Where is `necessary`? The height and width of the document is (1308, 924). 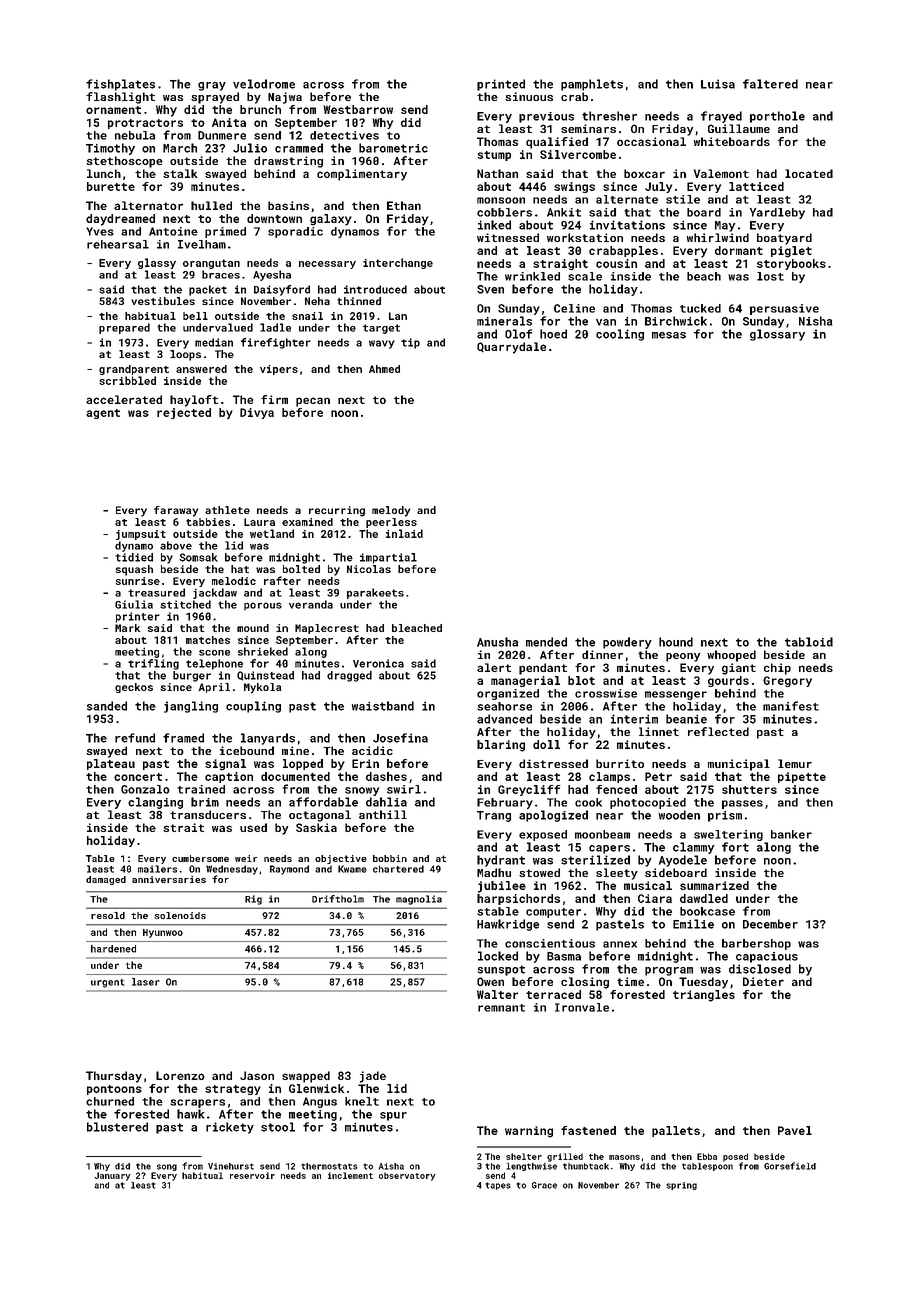 necessary is located at coordinates (327, 265).
